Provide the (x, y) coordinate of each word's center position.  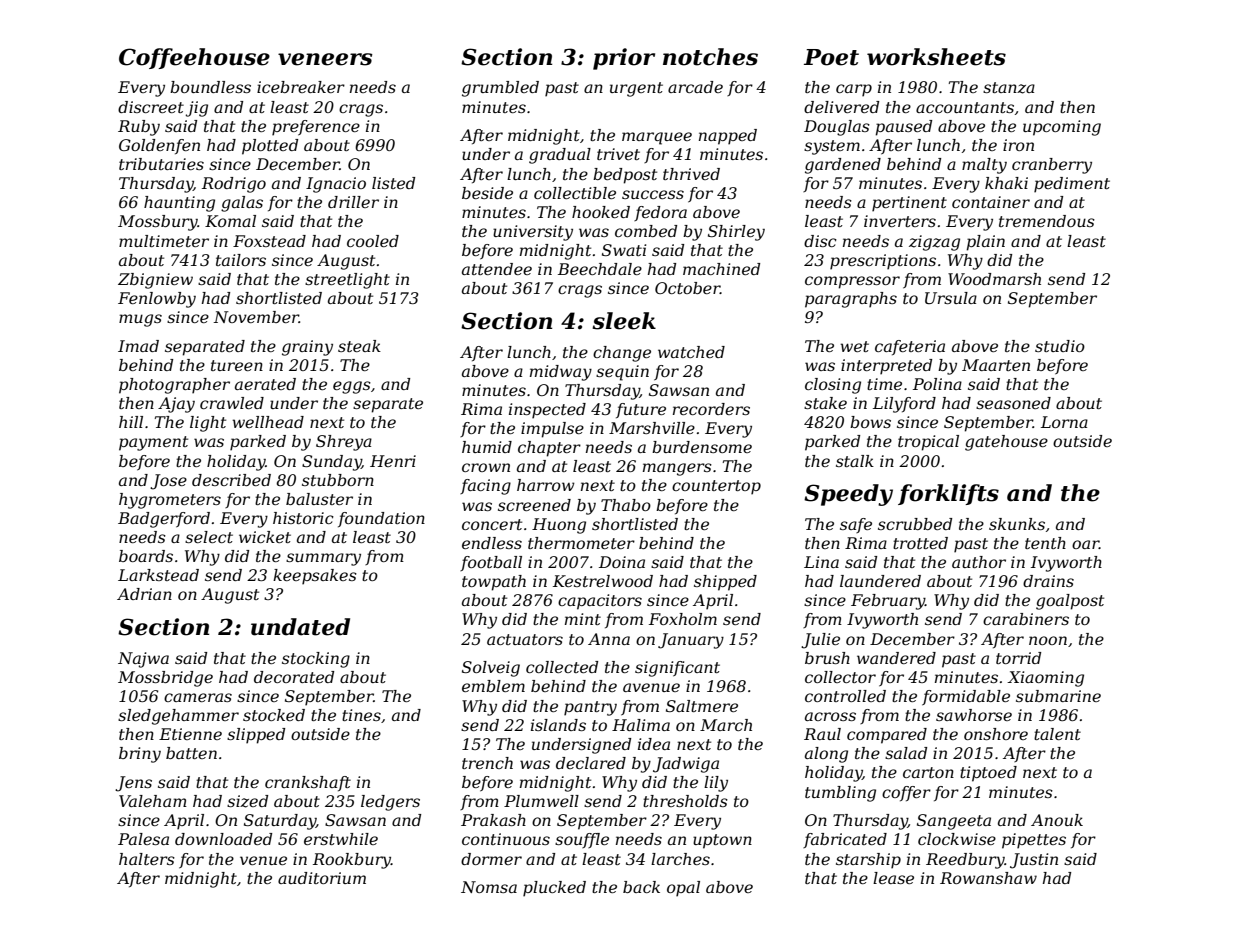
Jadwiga (686, 765)
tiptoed (988, 774)
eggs (352, 387)
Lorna (1064, 422)
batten (191, 753)
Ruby (139, 128)
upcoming (1062, 128)
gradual (560, 156)
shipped (725, 583)
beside (487, 193)
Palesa (143, 839)
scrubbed (915, 524)
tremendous (1047, 221)
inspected (547, 411)
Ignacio (336, 185)
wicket (265, 537)
